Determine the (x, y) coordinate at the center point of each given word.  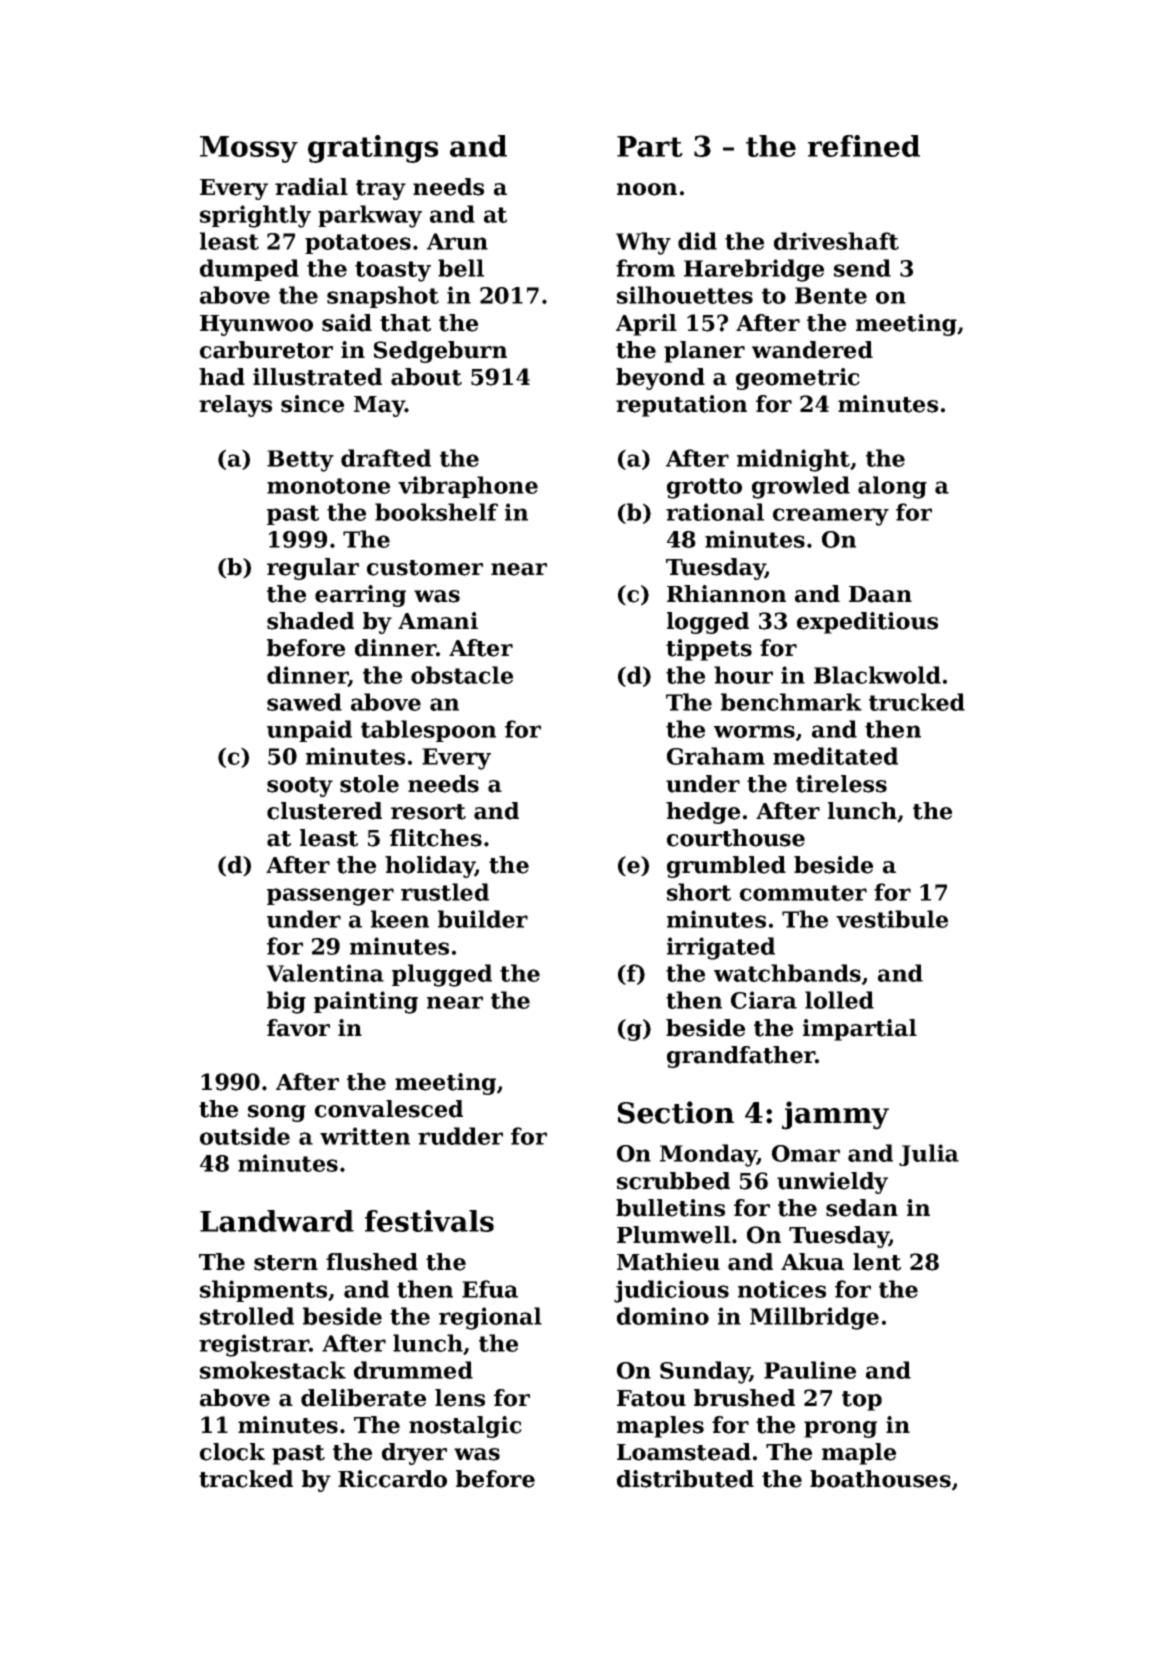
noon (647, 189)
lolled (839, 1000)
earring (360, 596)
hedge (703, 813)
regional (490, 1318)
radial (311, 187)
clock (232, 1452)
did (697, 241)
